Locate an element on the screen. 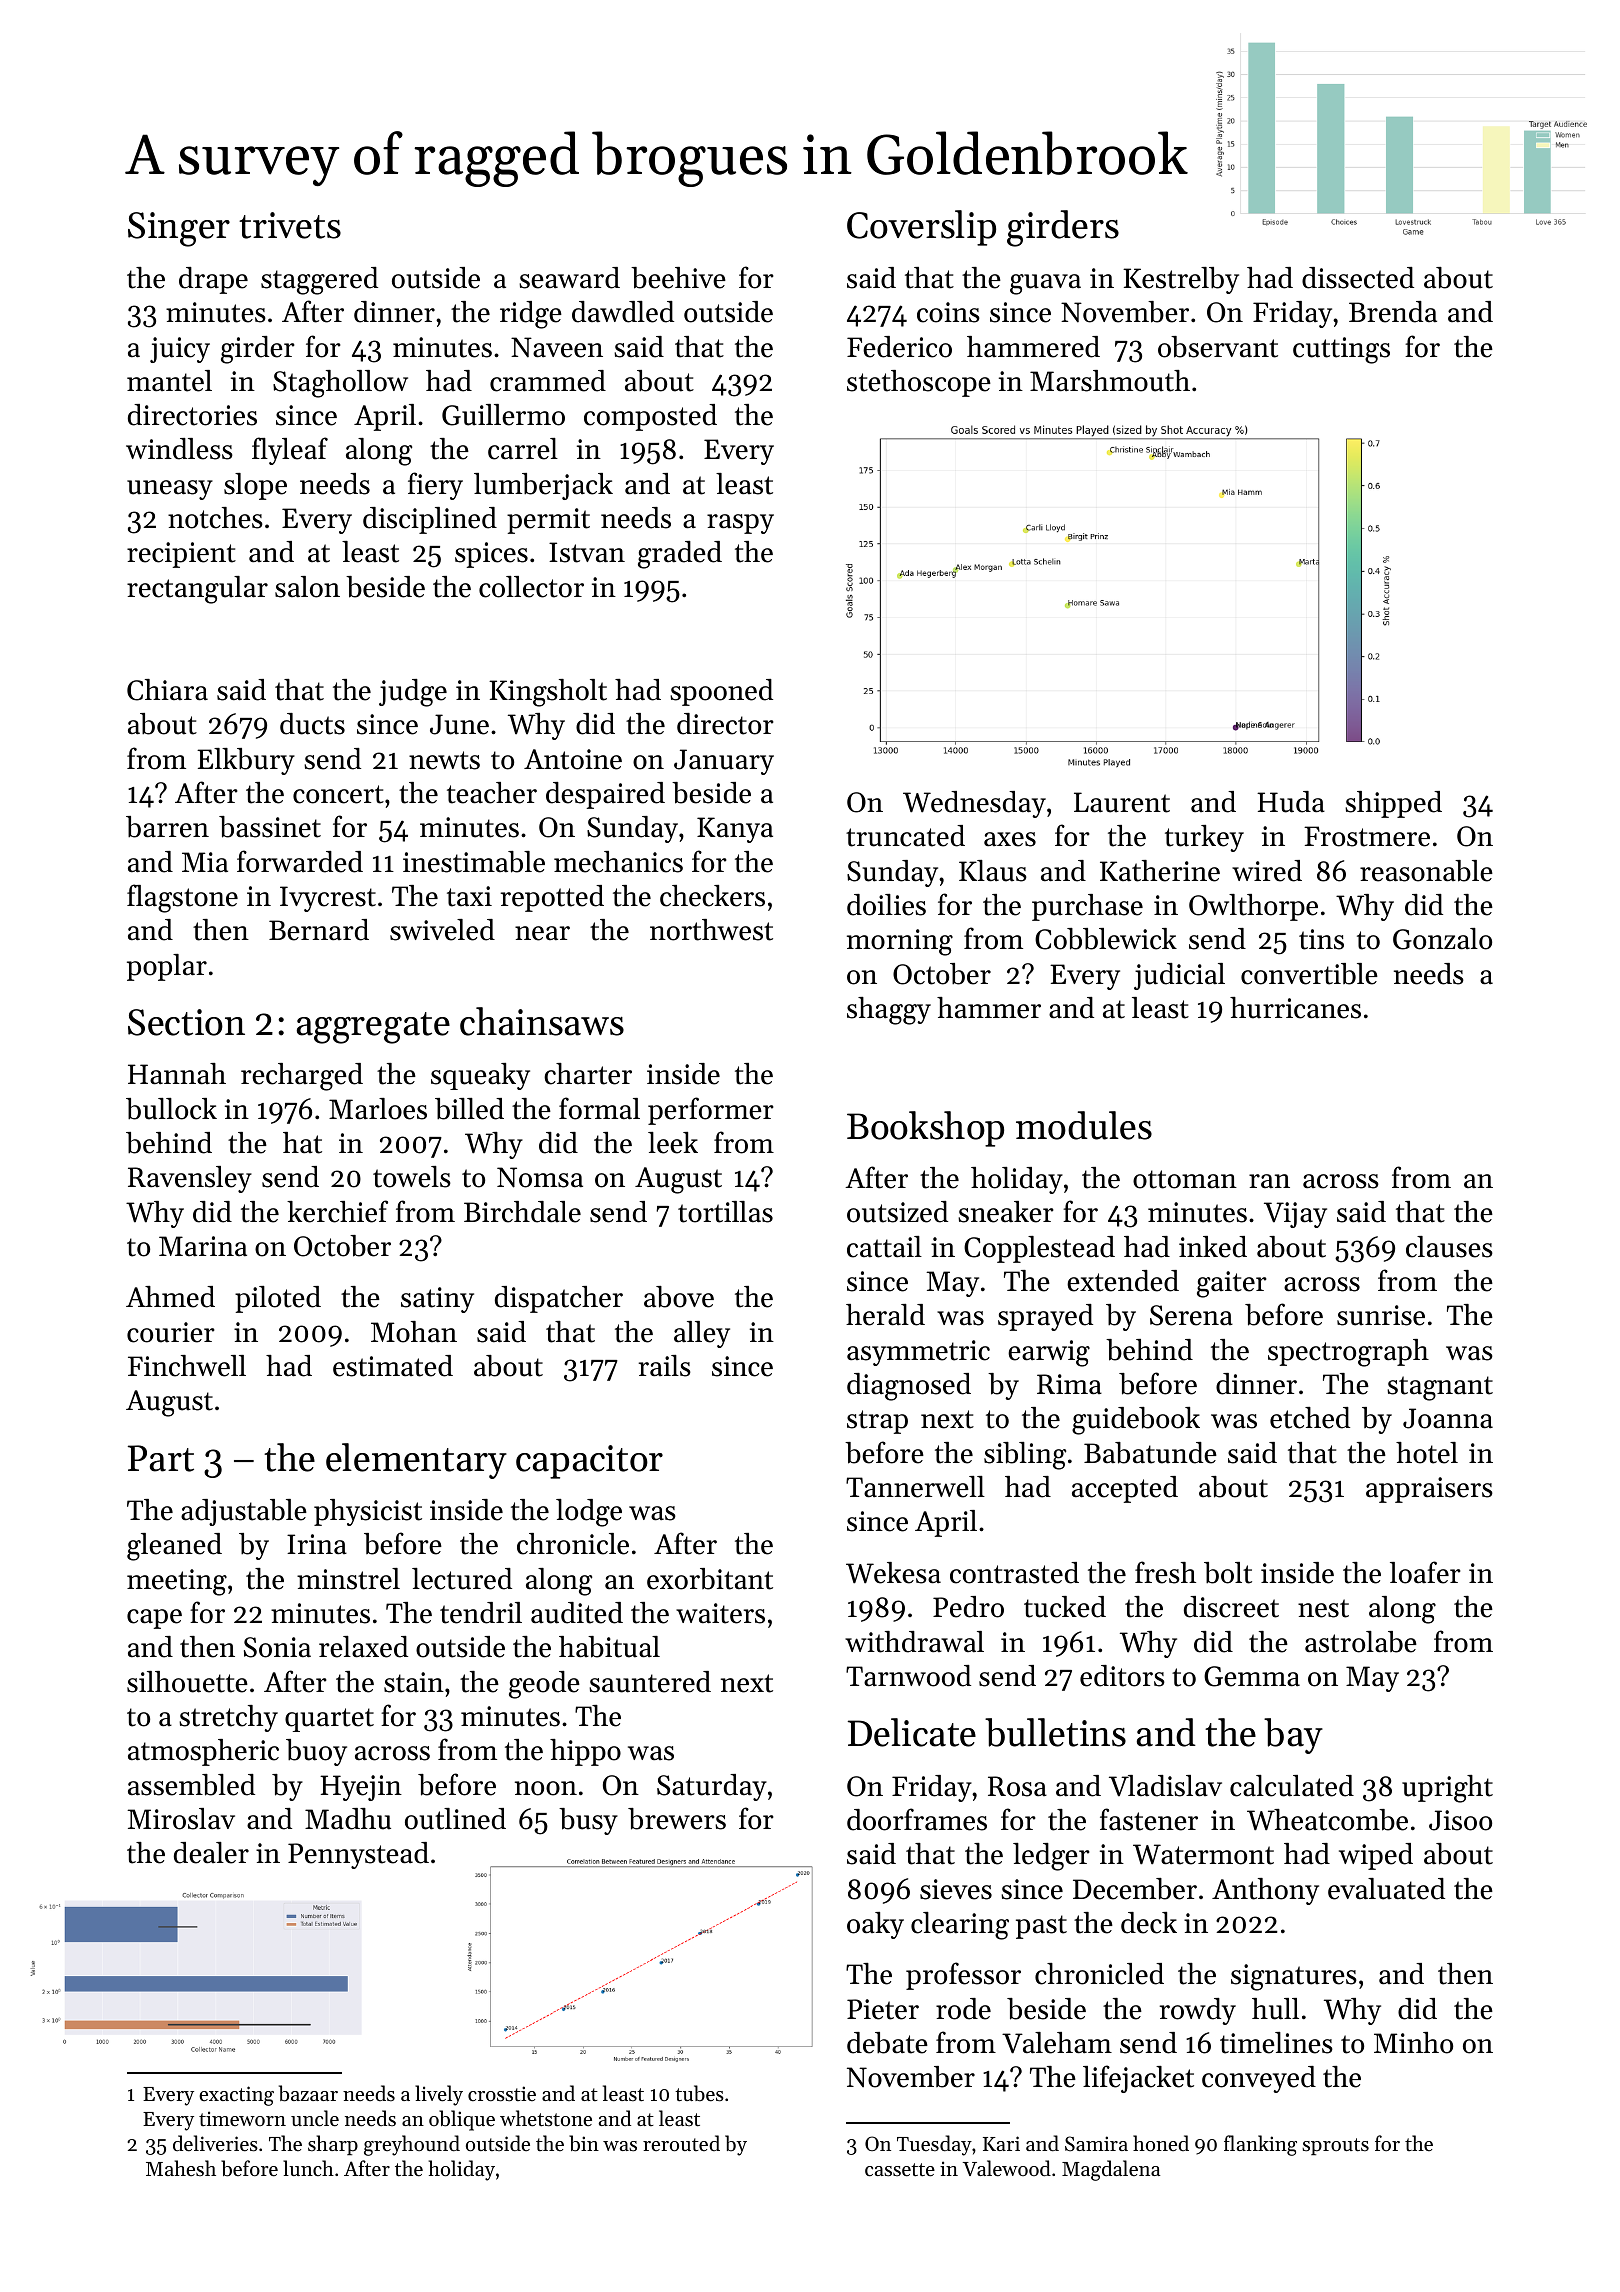  Singer is located at coordinates (179, 229).
